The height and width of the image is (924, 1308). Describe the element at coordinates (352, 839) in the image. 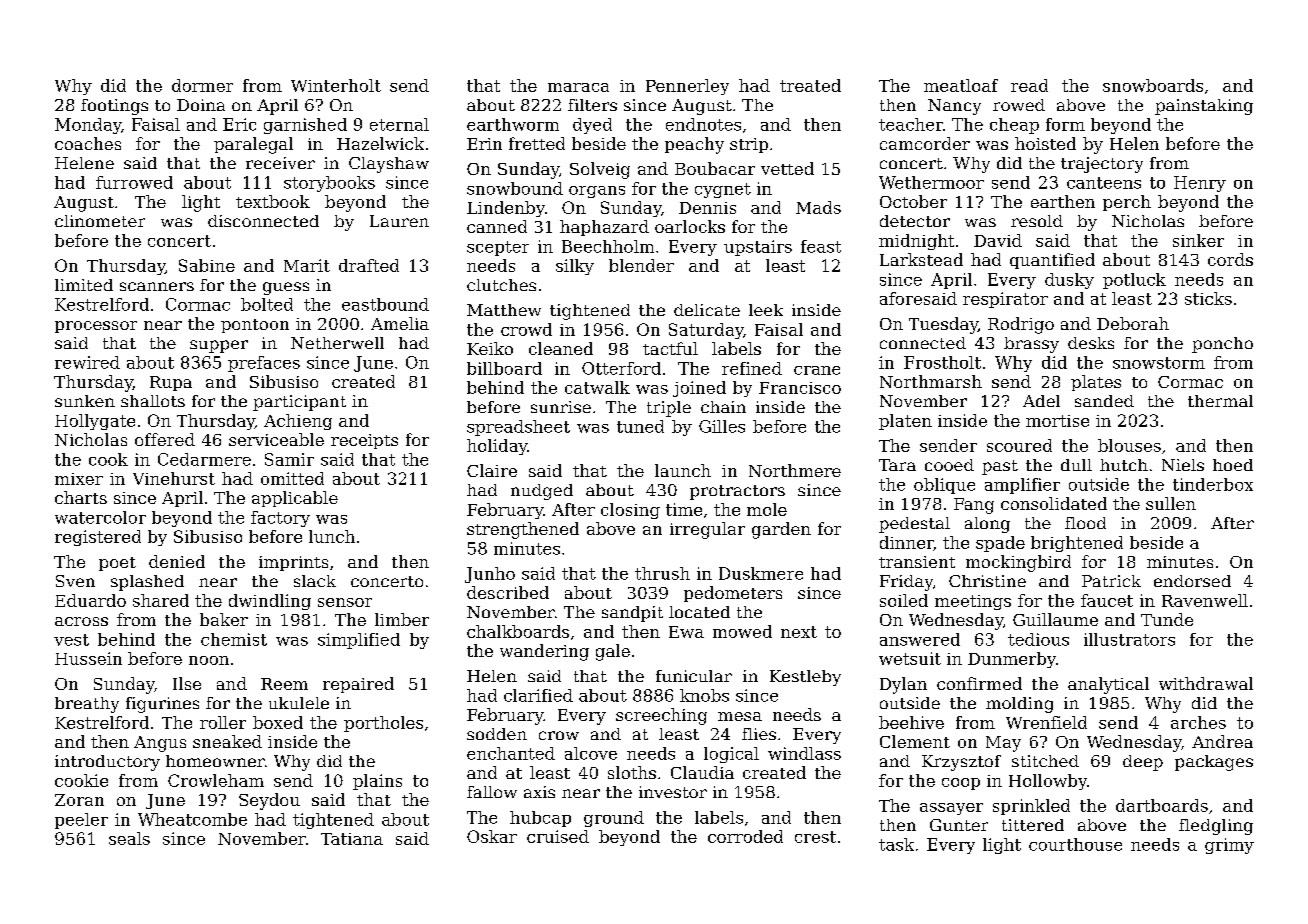

I see `Tatiana` at that location.
